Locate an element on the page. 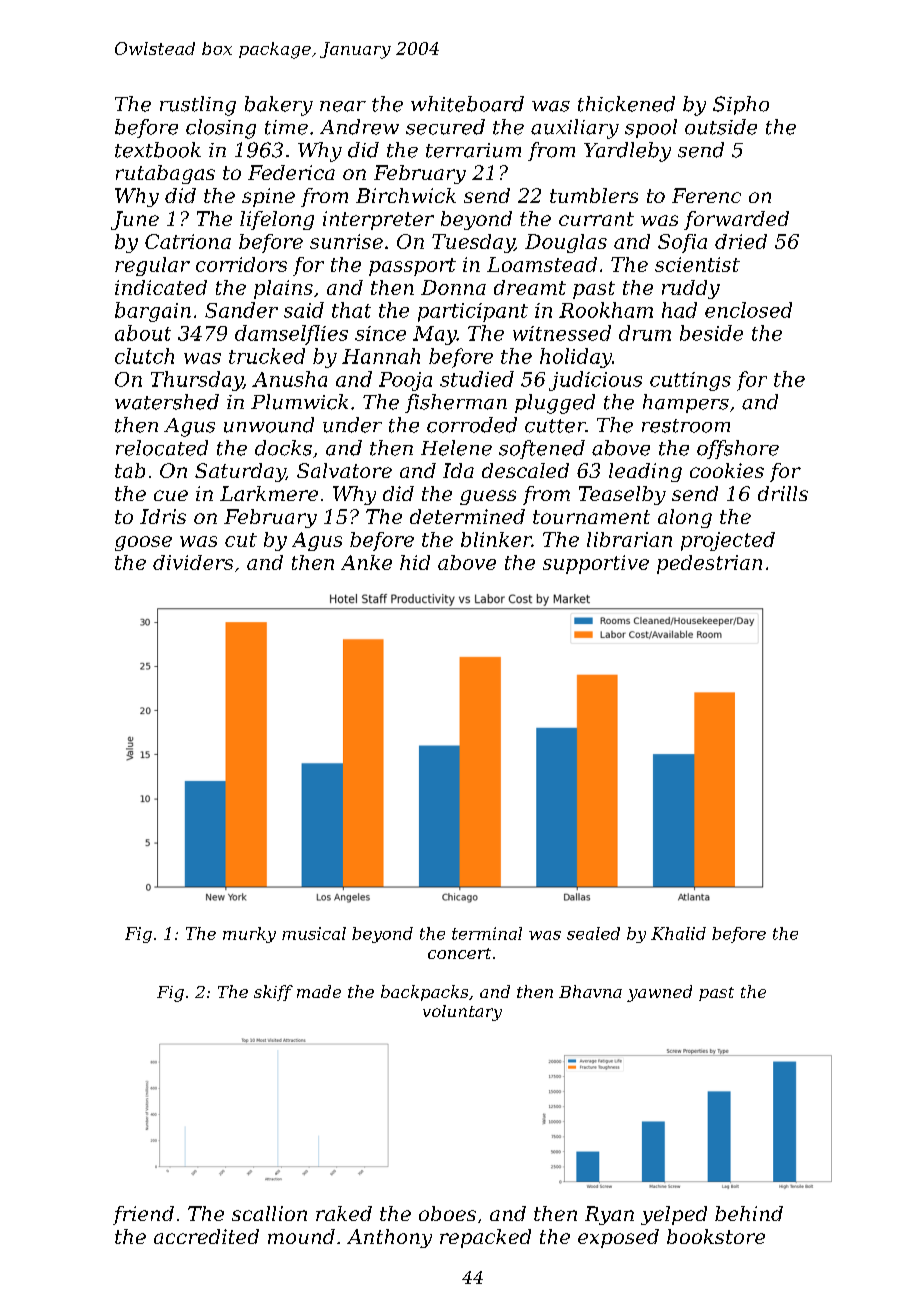 The width and height of the image is (924, 1314). behind is located at coordinates (749, 1213).
